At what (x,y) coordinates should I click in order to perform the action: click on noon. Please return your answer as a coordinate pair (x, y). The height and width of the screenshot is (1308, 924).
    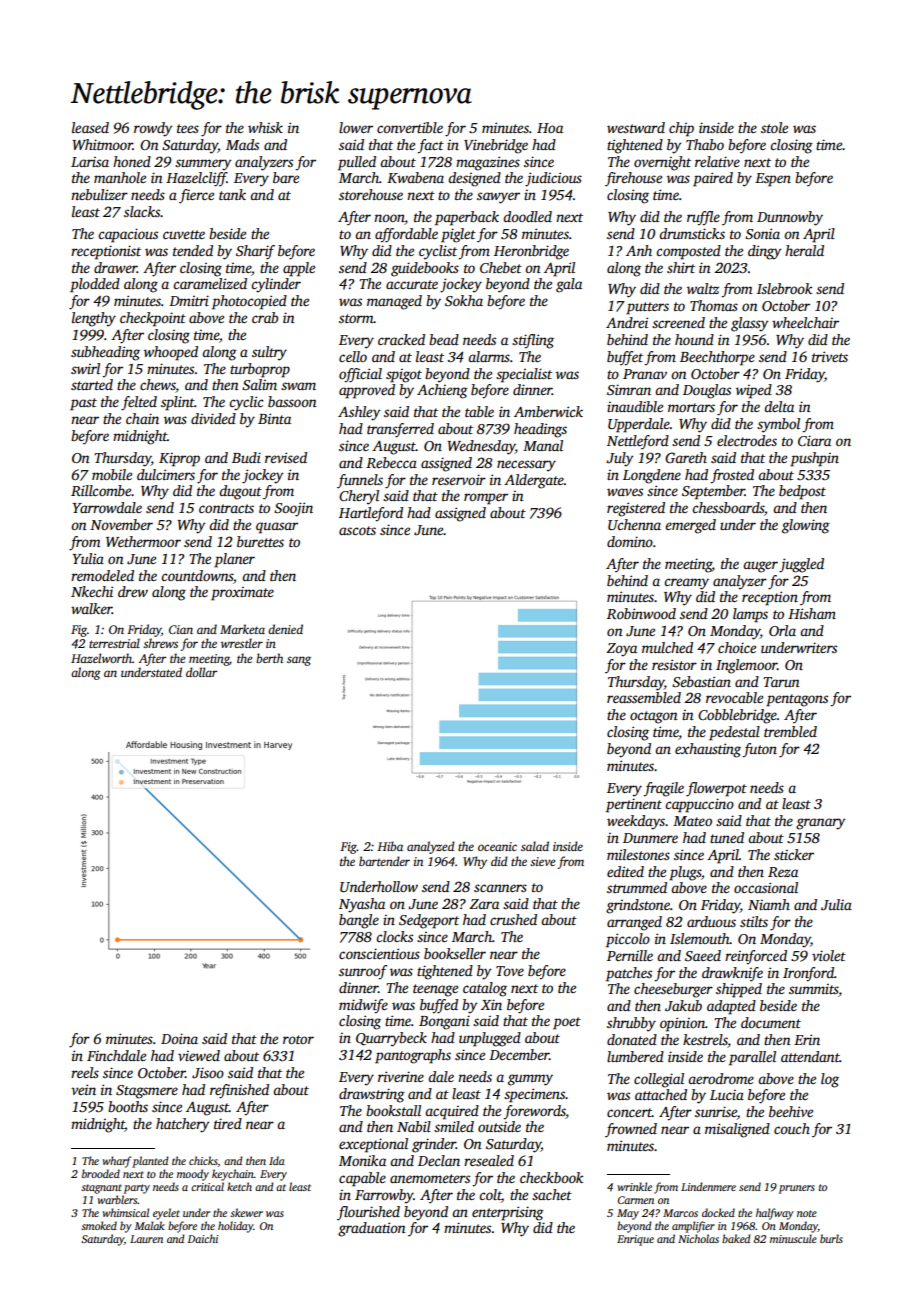
    Looking at the image, I should click on (389, 219).
